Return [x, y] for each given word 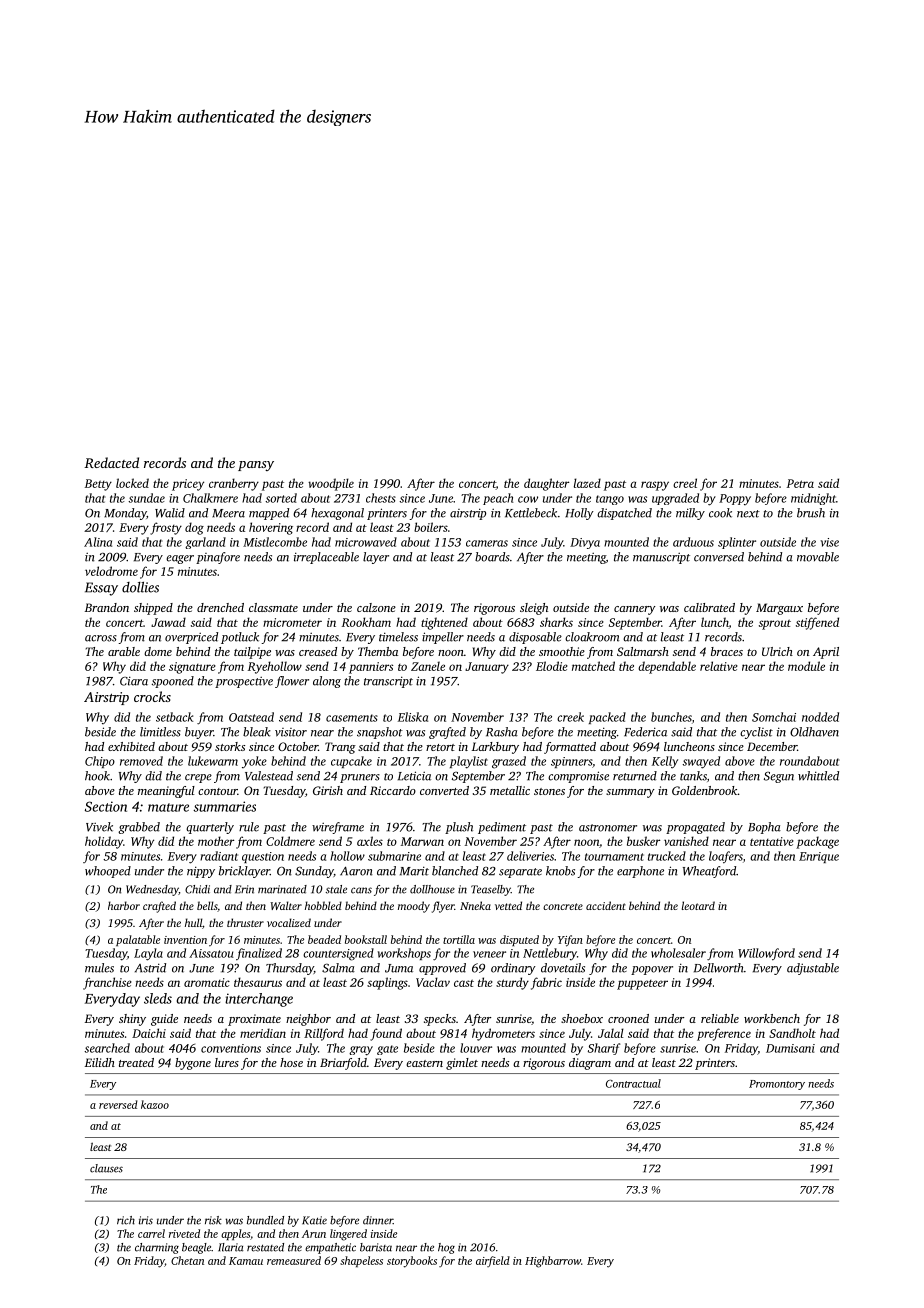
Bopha [764, 828]
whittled [818, 776]
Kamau [246, 1261]
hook [97, 776]
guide [164, 1020]
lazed [587, 483]
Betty [98, 485]
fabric [546, 983]
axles [370, 841]
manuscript [661, 558]
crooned [628, 1018]
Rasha [502, 732]
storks [230, 746]
